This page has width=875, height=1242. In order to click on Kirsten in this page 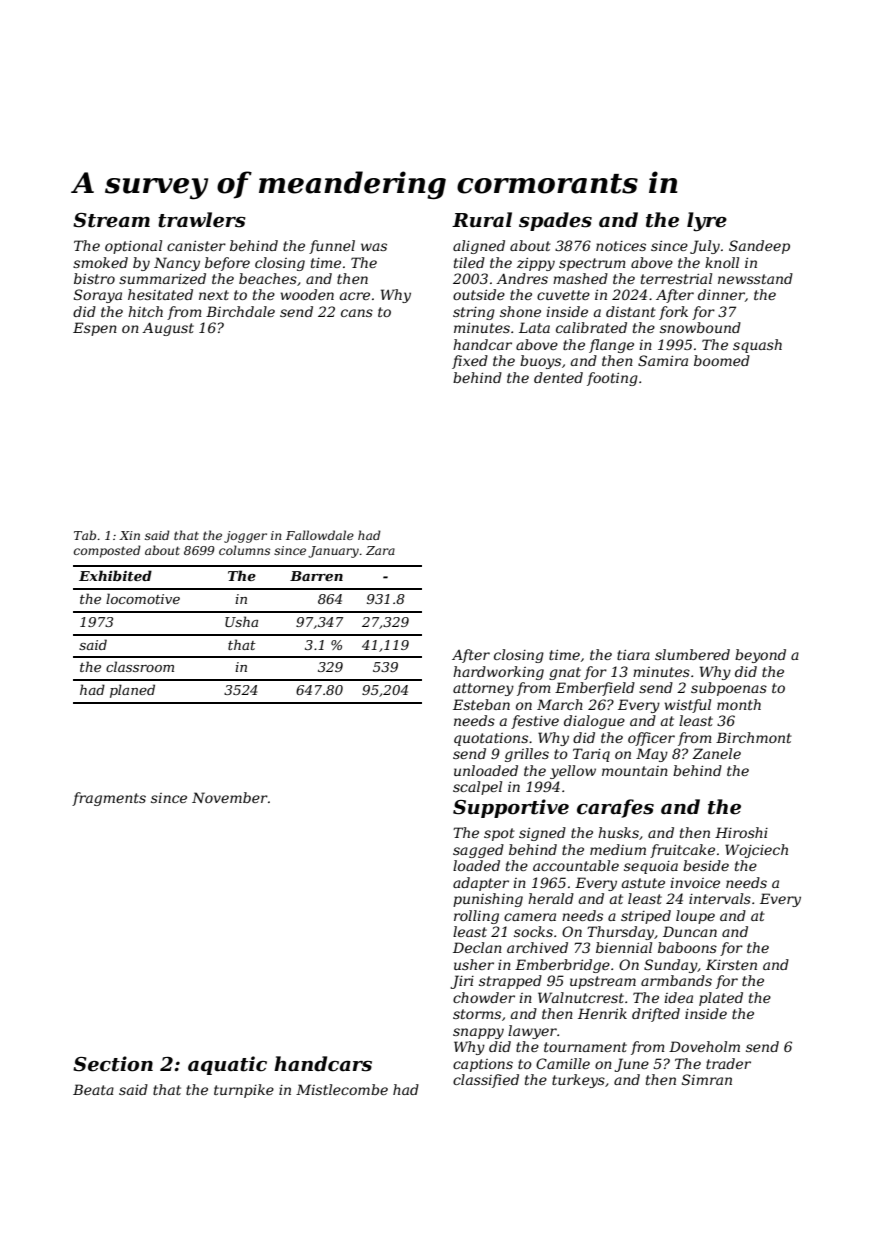, I will do `click(731, 964)`.
